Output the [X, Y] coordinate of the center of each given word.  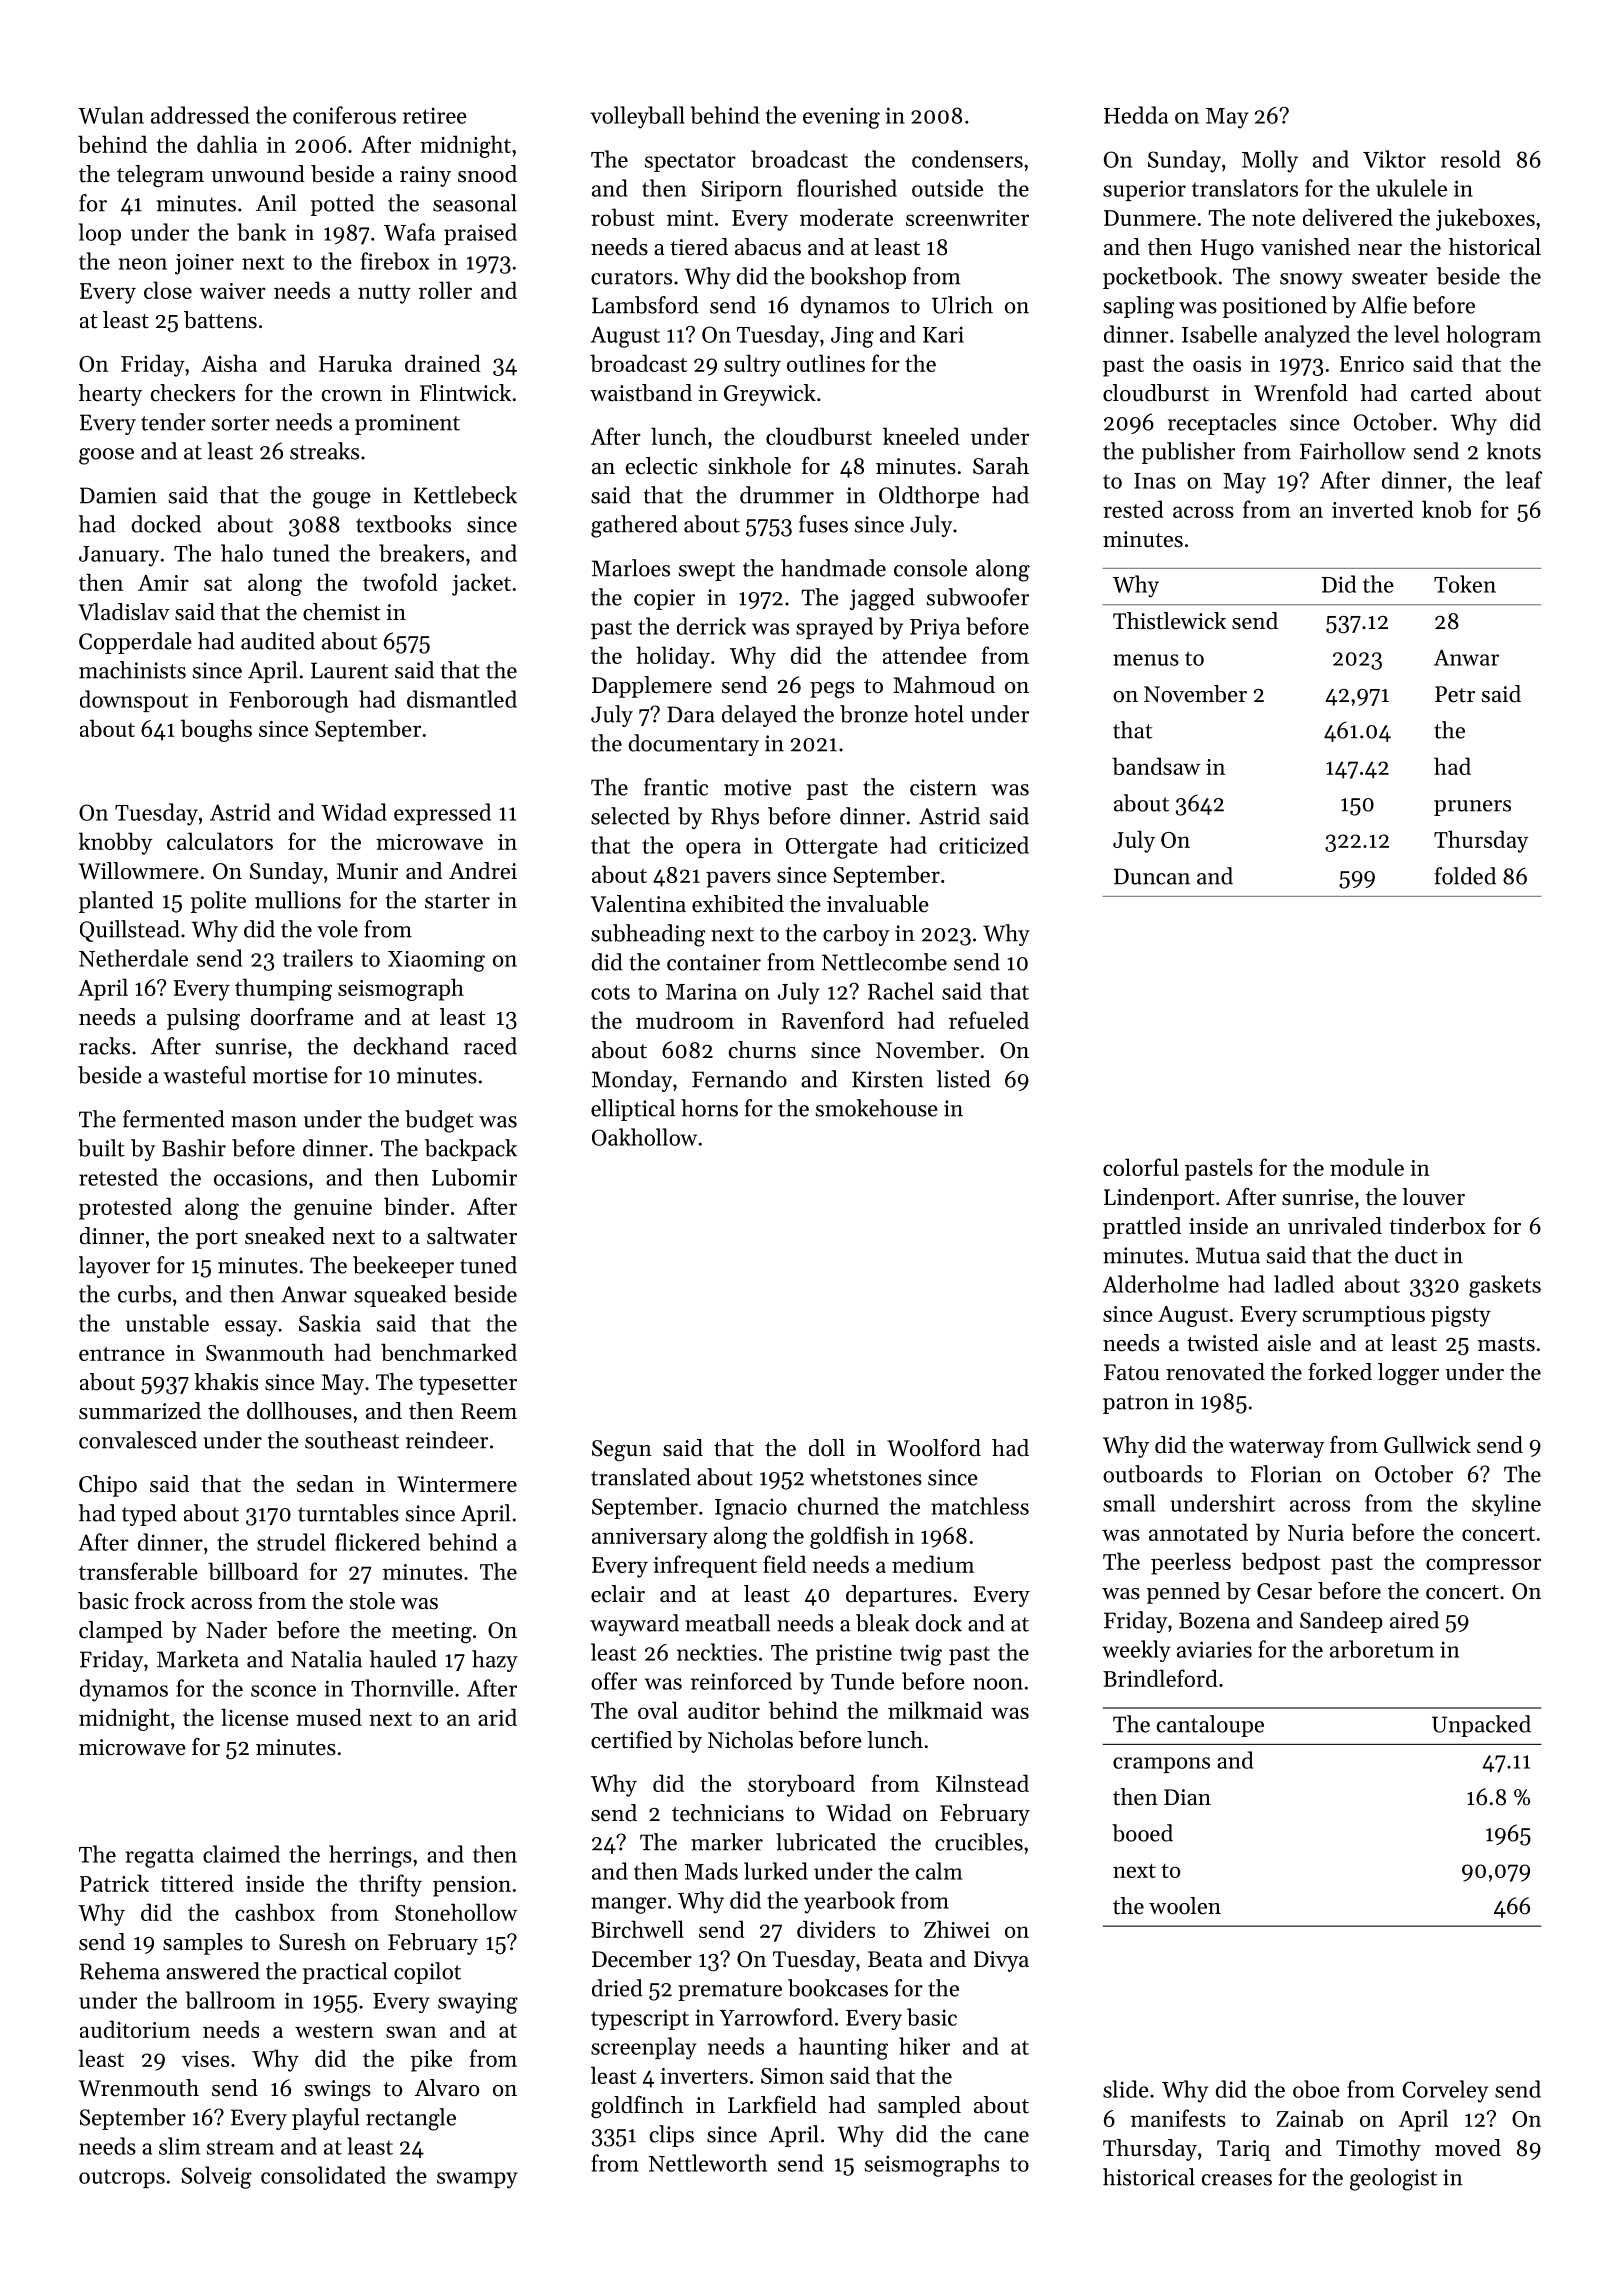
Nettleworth [708, 2163]
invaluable [878, 904]
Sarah [1001, 466]
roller [445, 290]
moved [1468, 2148]
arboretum [1382, 1649]
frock [160, 1601]
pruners [1472, 808]
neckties [717, 1652]
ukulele [1411, 188]
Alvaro [447, 2088]
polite [218, 902]
